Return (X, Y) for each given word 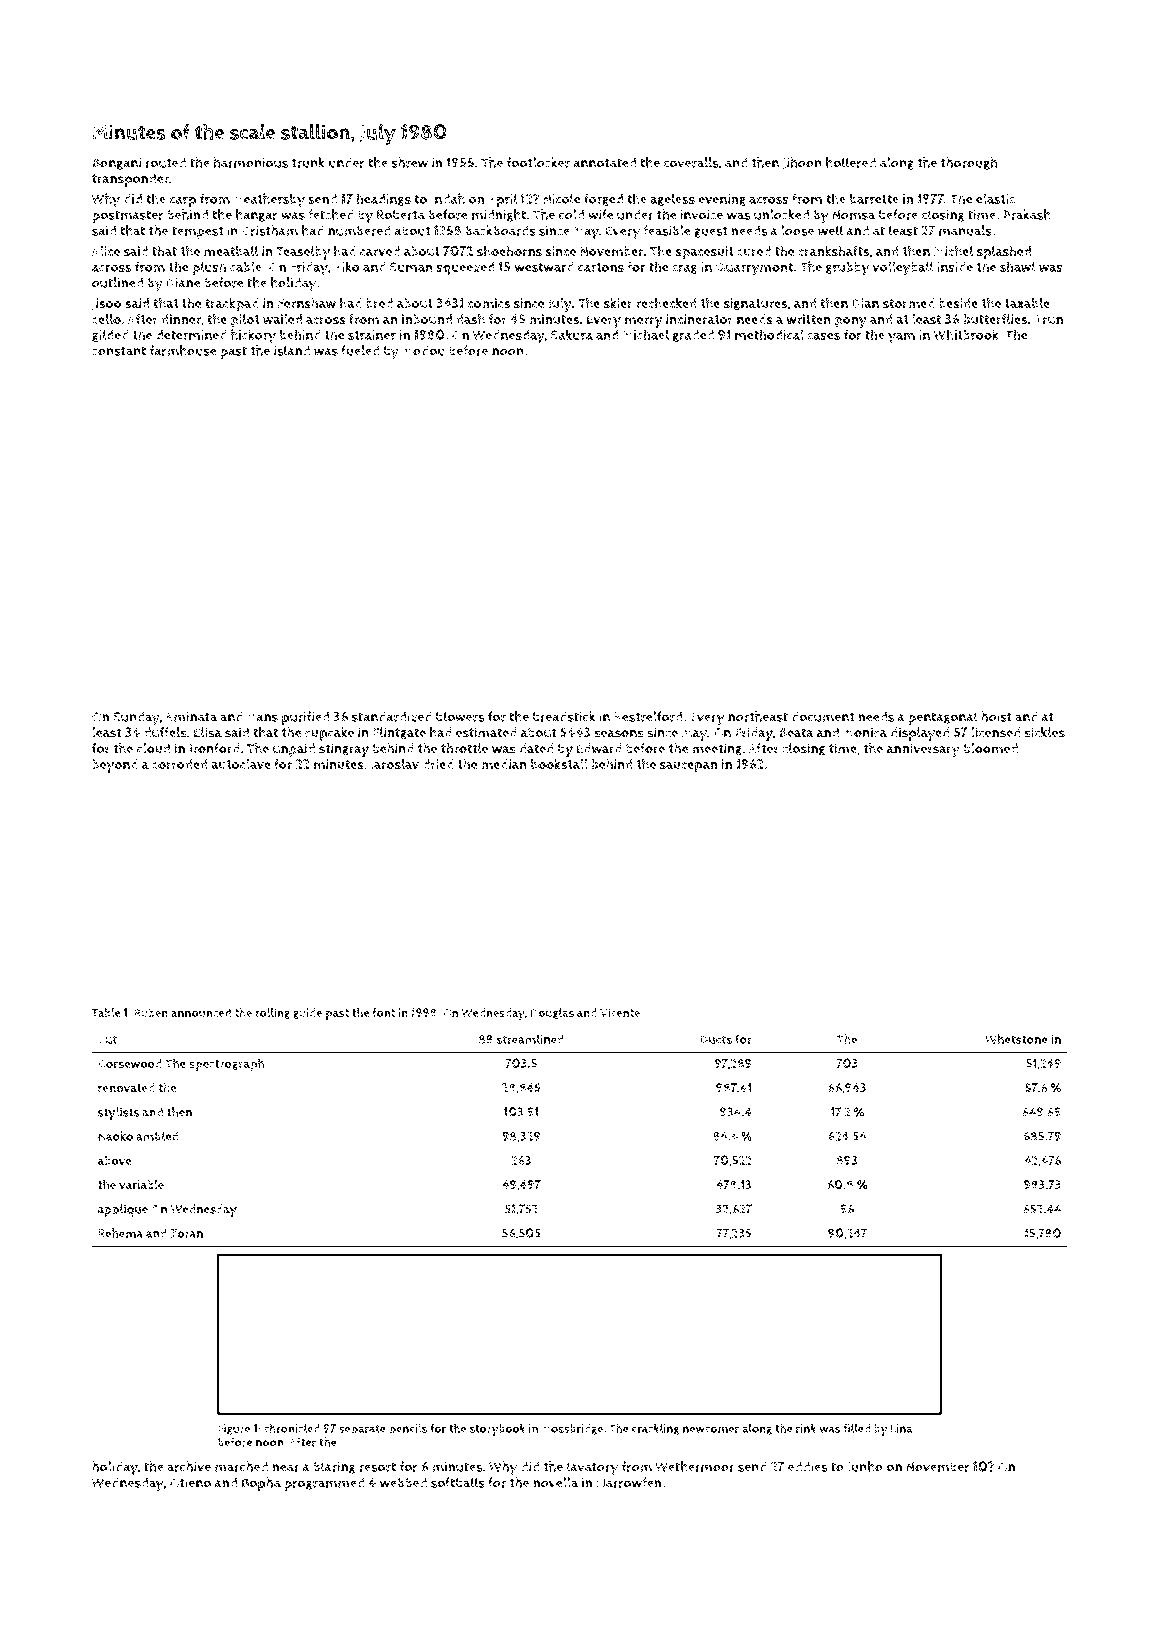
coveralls (691, 162)
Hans (262, 717)
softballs (458, 1482)
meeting (717, 749)
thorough (969, 163)
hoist (996, 716)
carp (183, 202)
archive (189, 1466)
